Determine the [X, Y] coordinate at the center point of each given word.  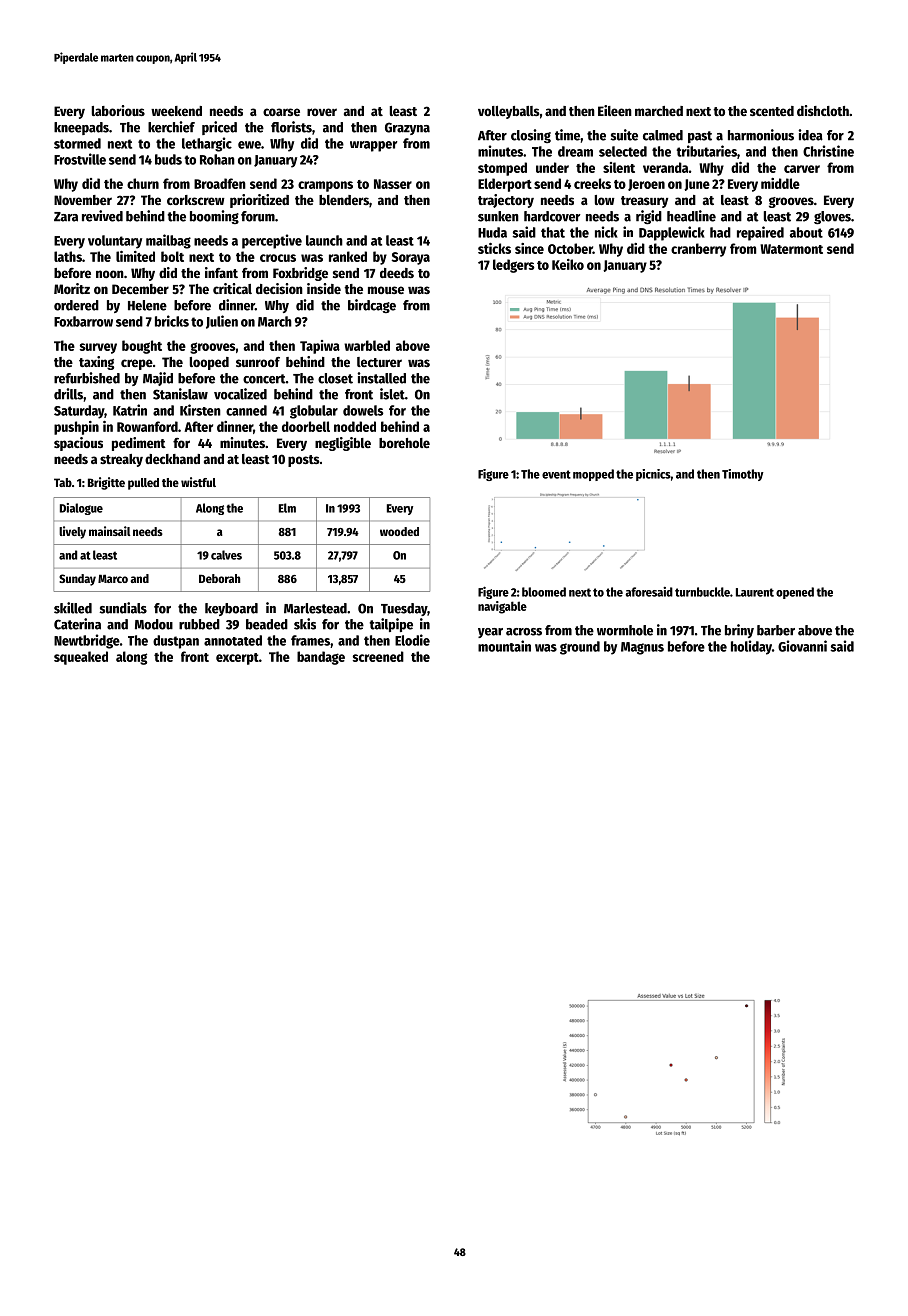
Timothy [743, 475]
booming [214, 217]
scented [772, 111]
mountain [504, 646]
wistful [198, 482]
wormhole [625, 630]
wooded [399, 531]
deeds [397, 273]
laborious [118, 110]
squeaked [81, 658]
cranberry [698, 250]
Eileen [615, 110]
